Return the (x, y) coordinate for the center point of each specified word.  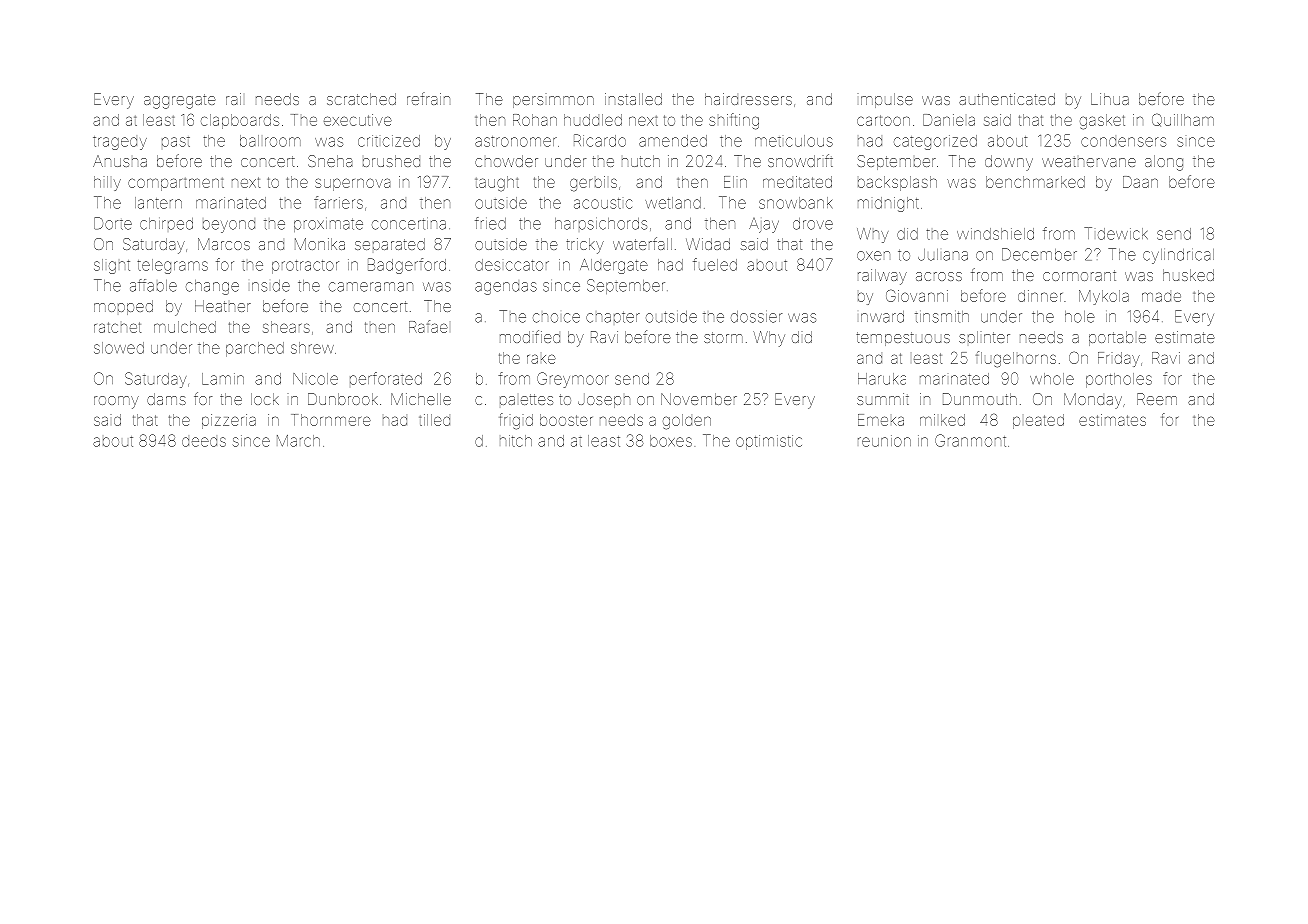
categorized (935, 142)
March (298, 441)
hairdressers (748, 99)
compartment (176, 184)
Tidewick (1116, 233)
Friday (1119, 359)
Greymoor (573, 380)
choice (556, 318)
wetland (673, 203)
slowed (119, 348)
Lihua (1110, 99)
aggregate (180, 101)
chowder (506, 161)
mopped (123, 307)
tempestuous (903, 339)
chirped (166, 224)
